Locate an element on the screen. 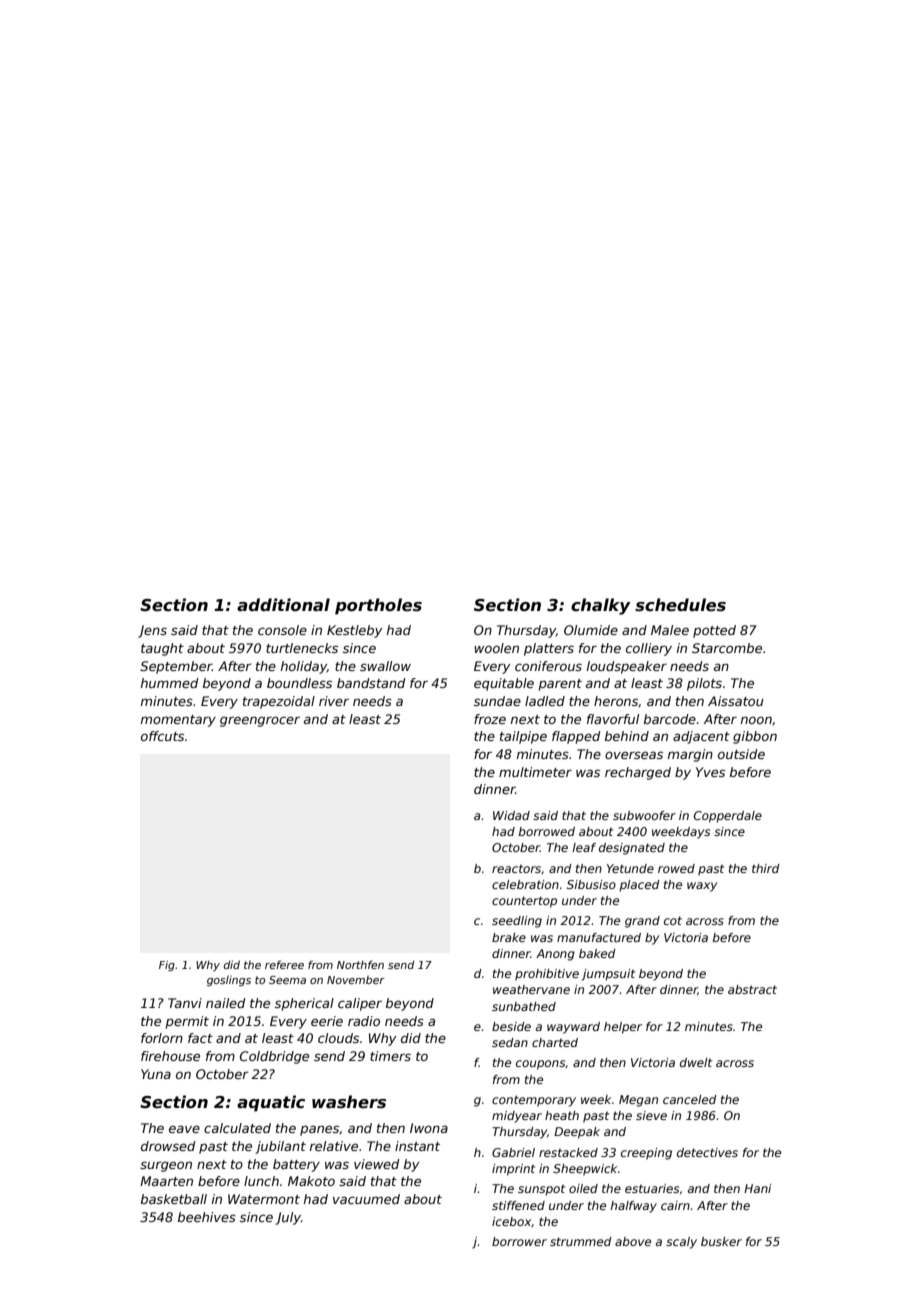  adjacent is located at coordinates (701, 737).
